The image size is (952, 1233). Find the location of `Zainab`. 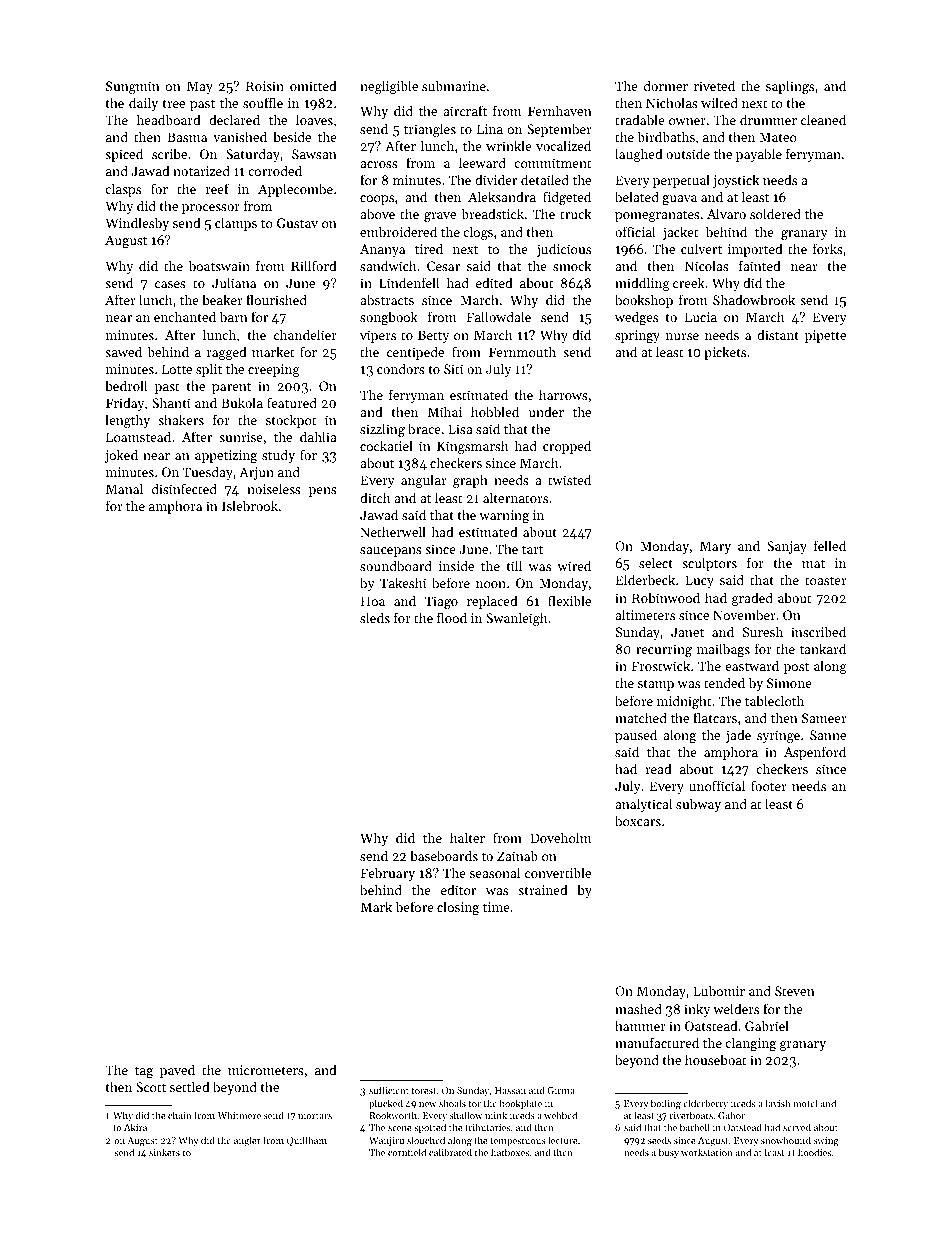

Zainab is located at coordinates (517, 855).
